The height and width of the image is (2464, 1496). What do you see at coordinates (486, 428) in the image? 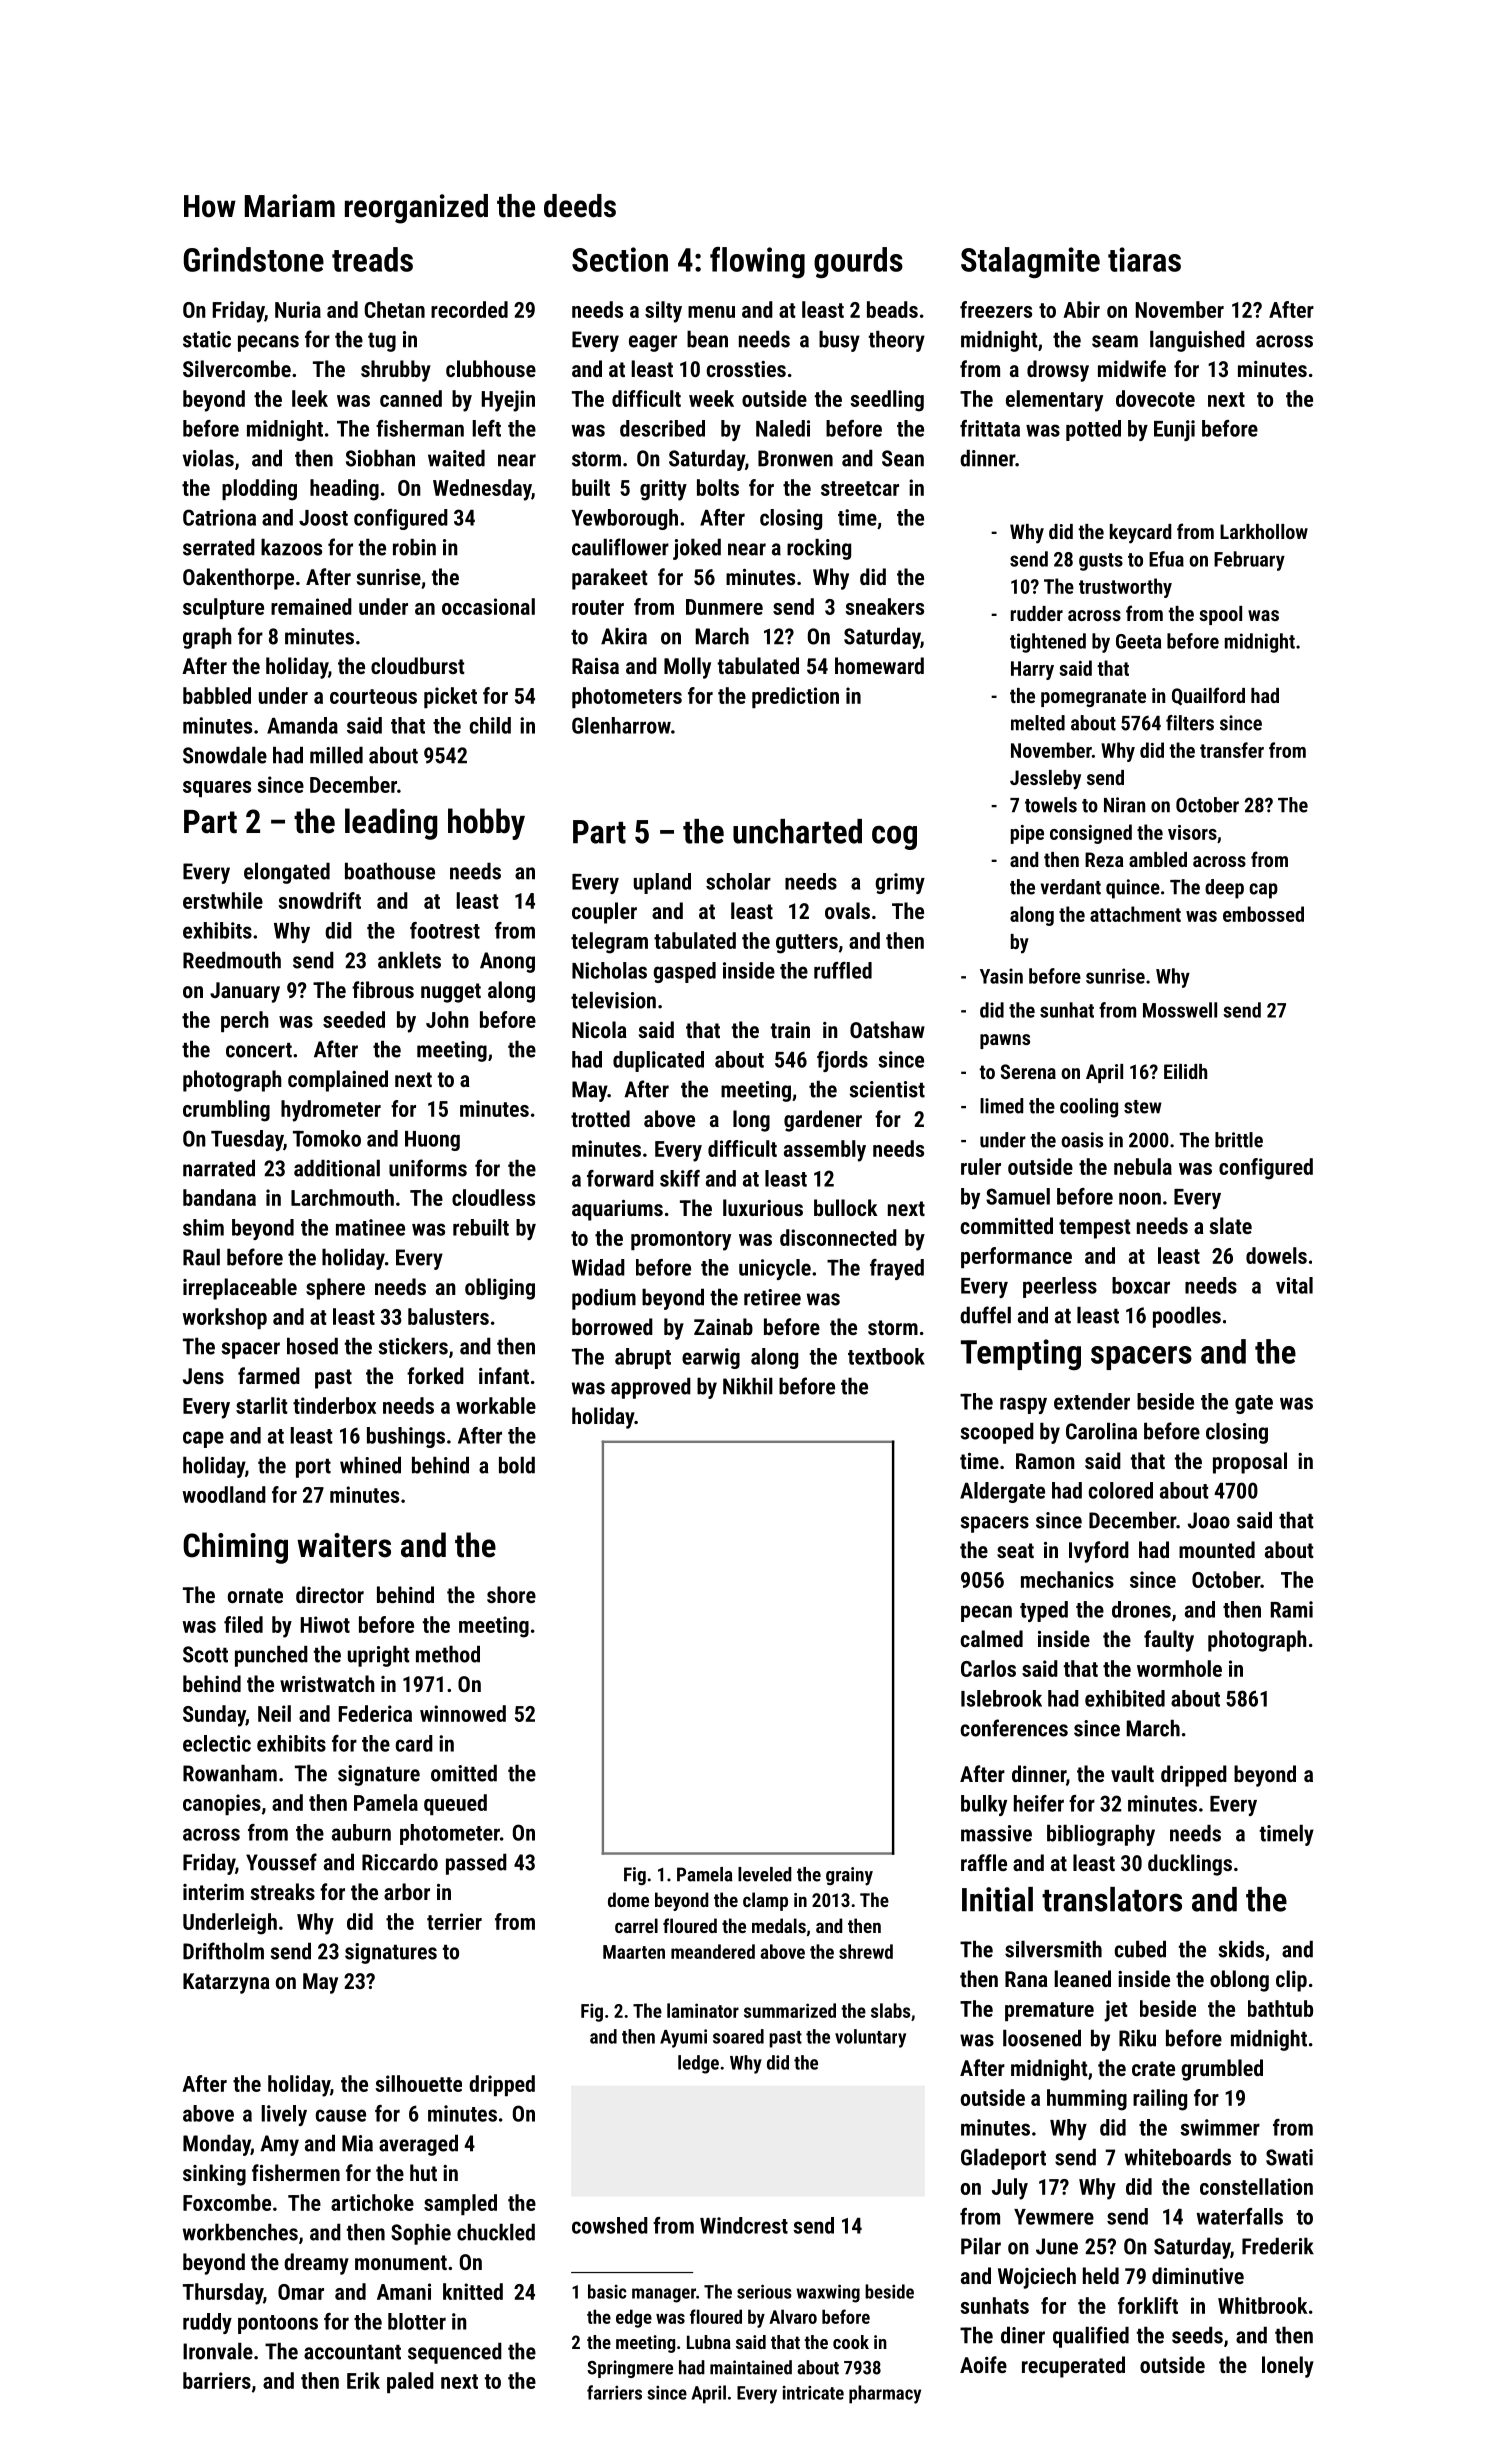
I see `left` at bounding box center [486, 428].
